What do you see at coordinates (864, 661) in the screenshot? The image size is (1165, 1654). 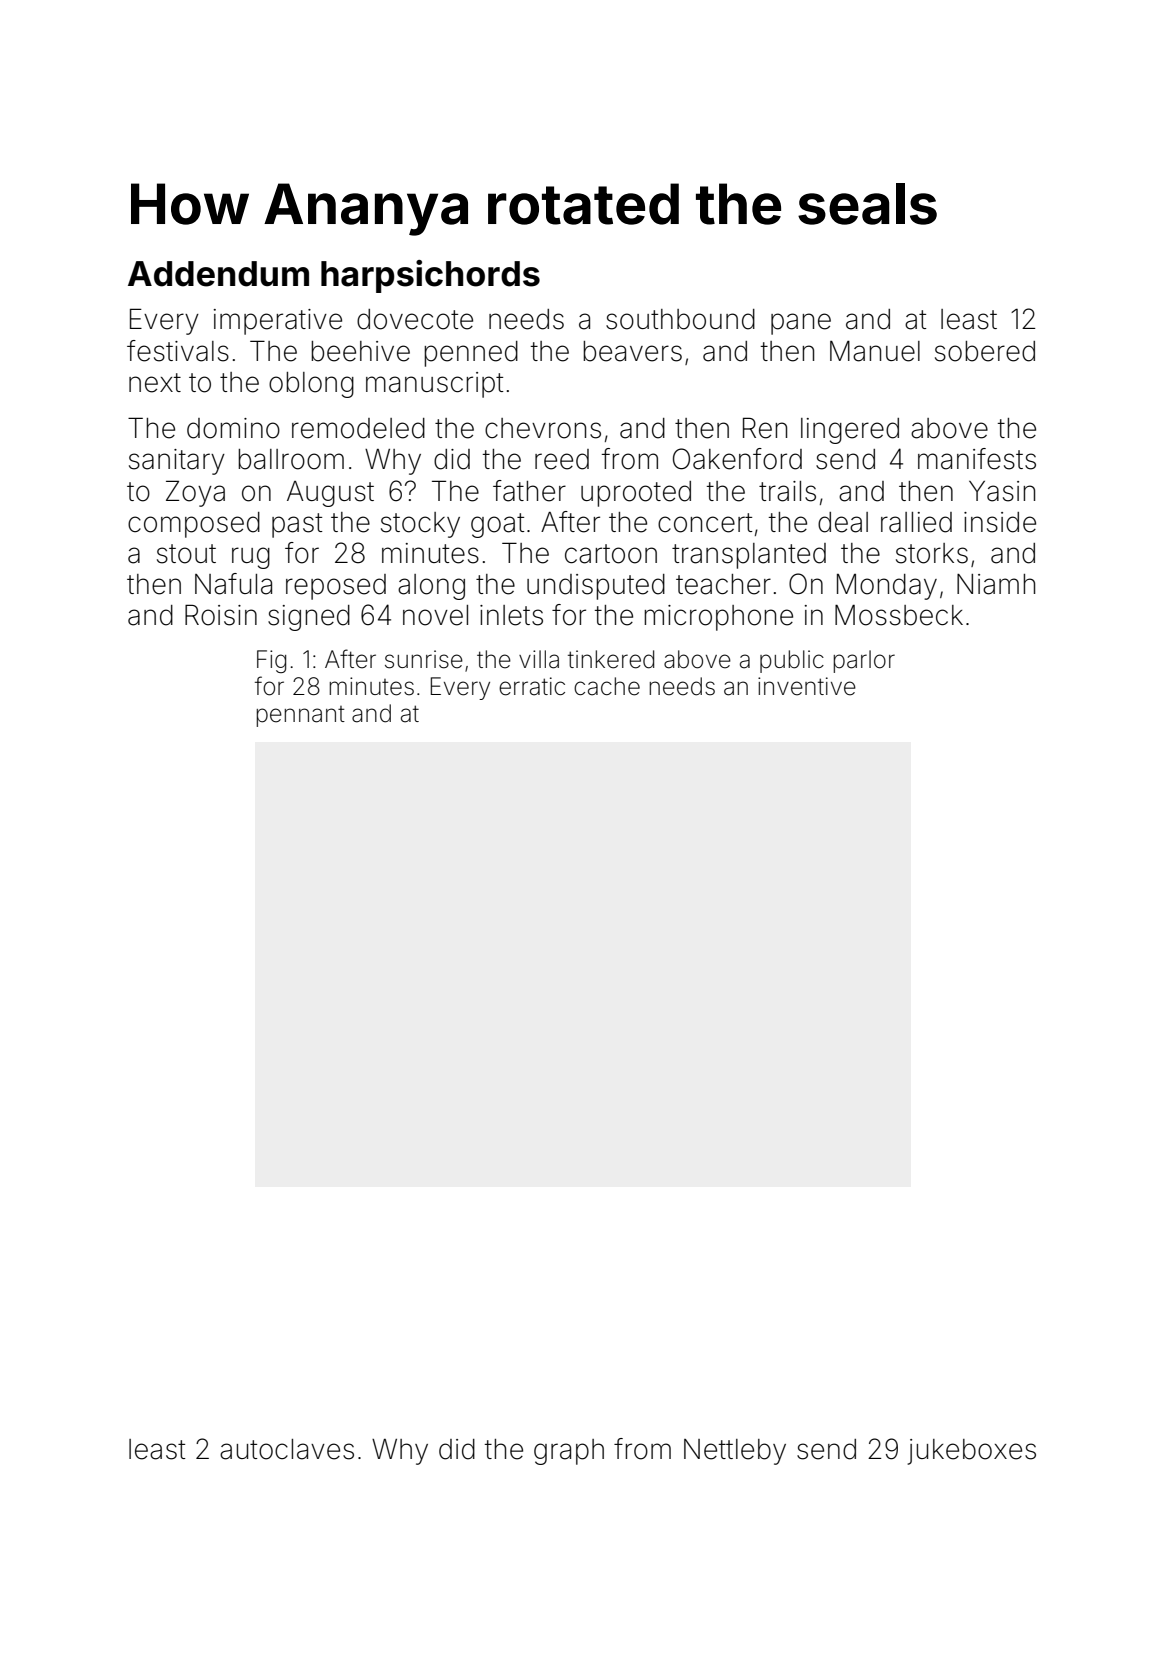 I see `parlor` at bounding box center [864, 661].
